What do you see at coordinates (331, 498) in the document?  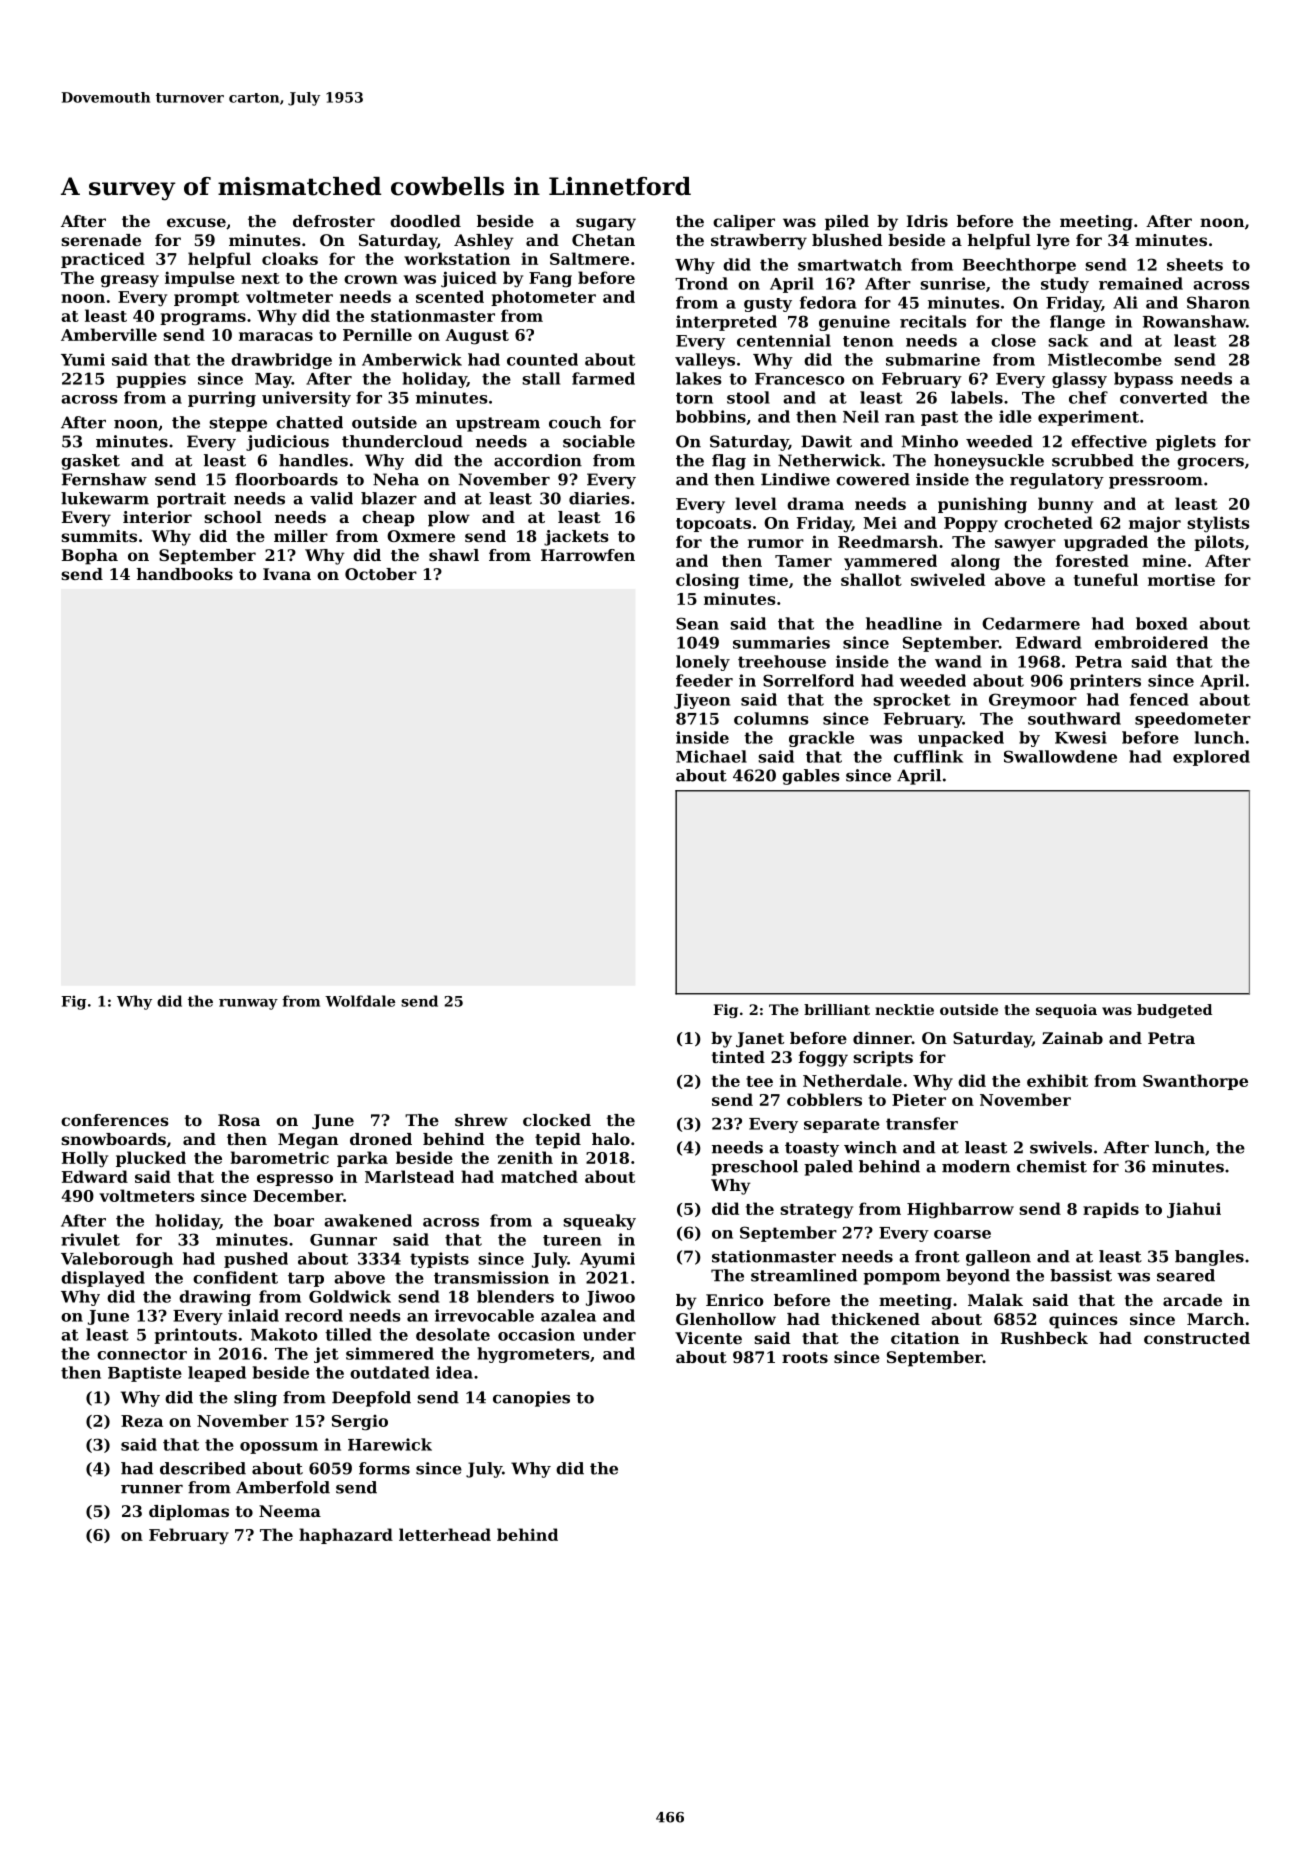 I see `valid` at bounding box center [331, 498].
